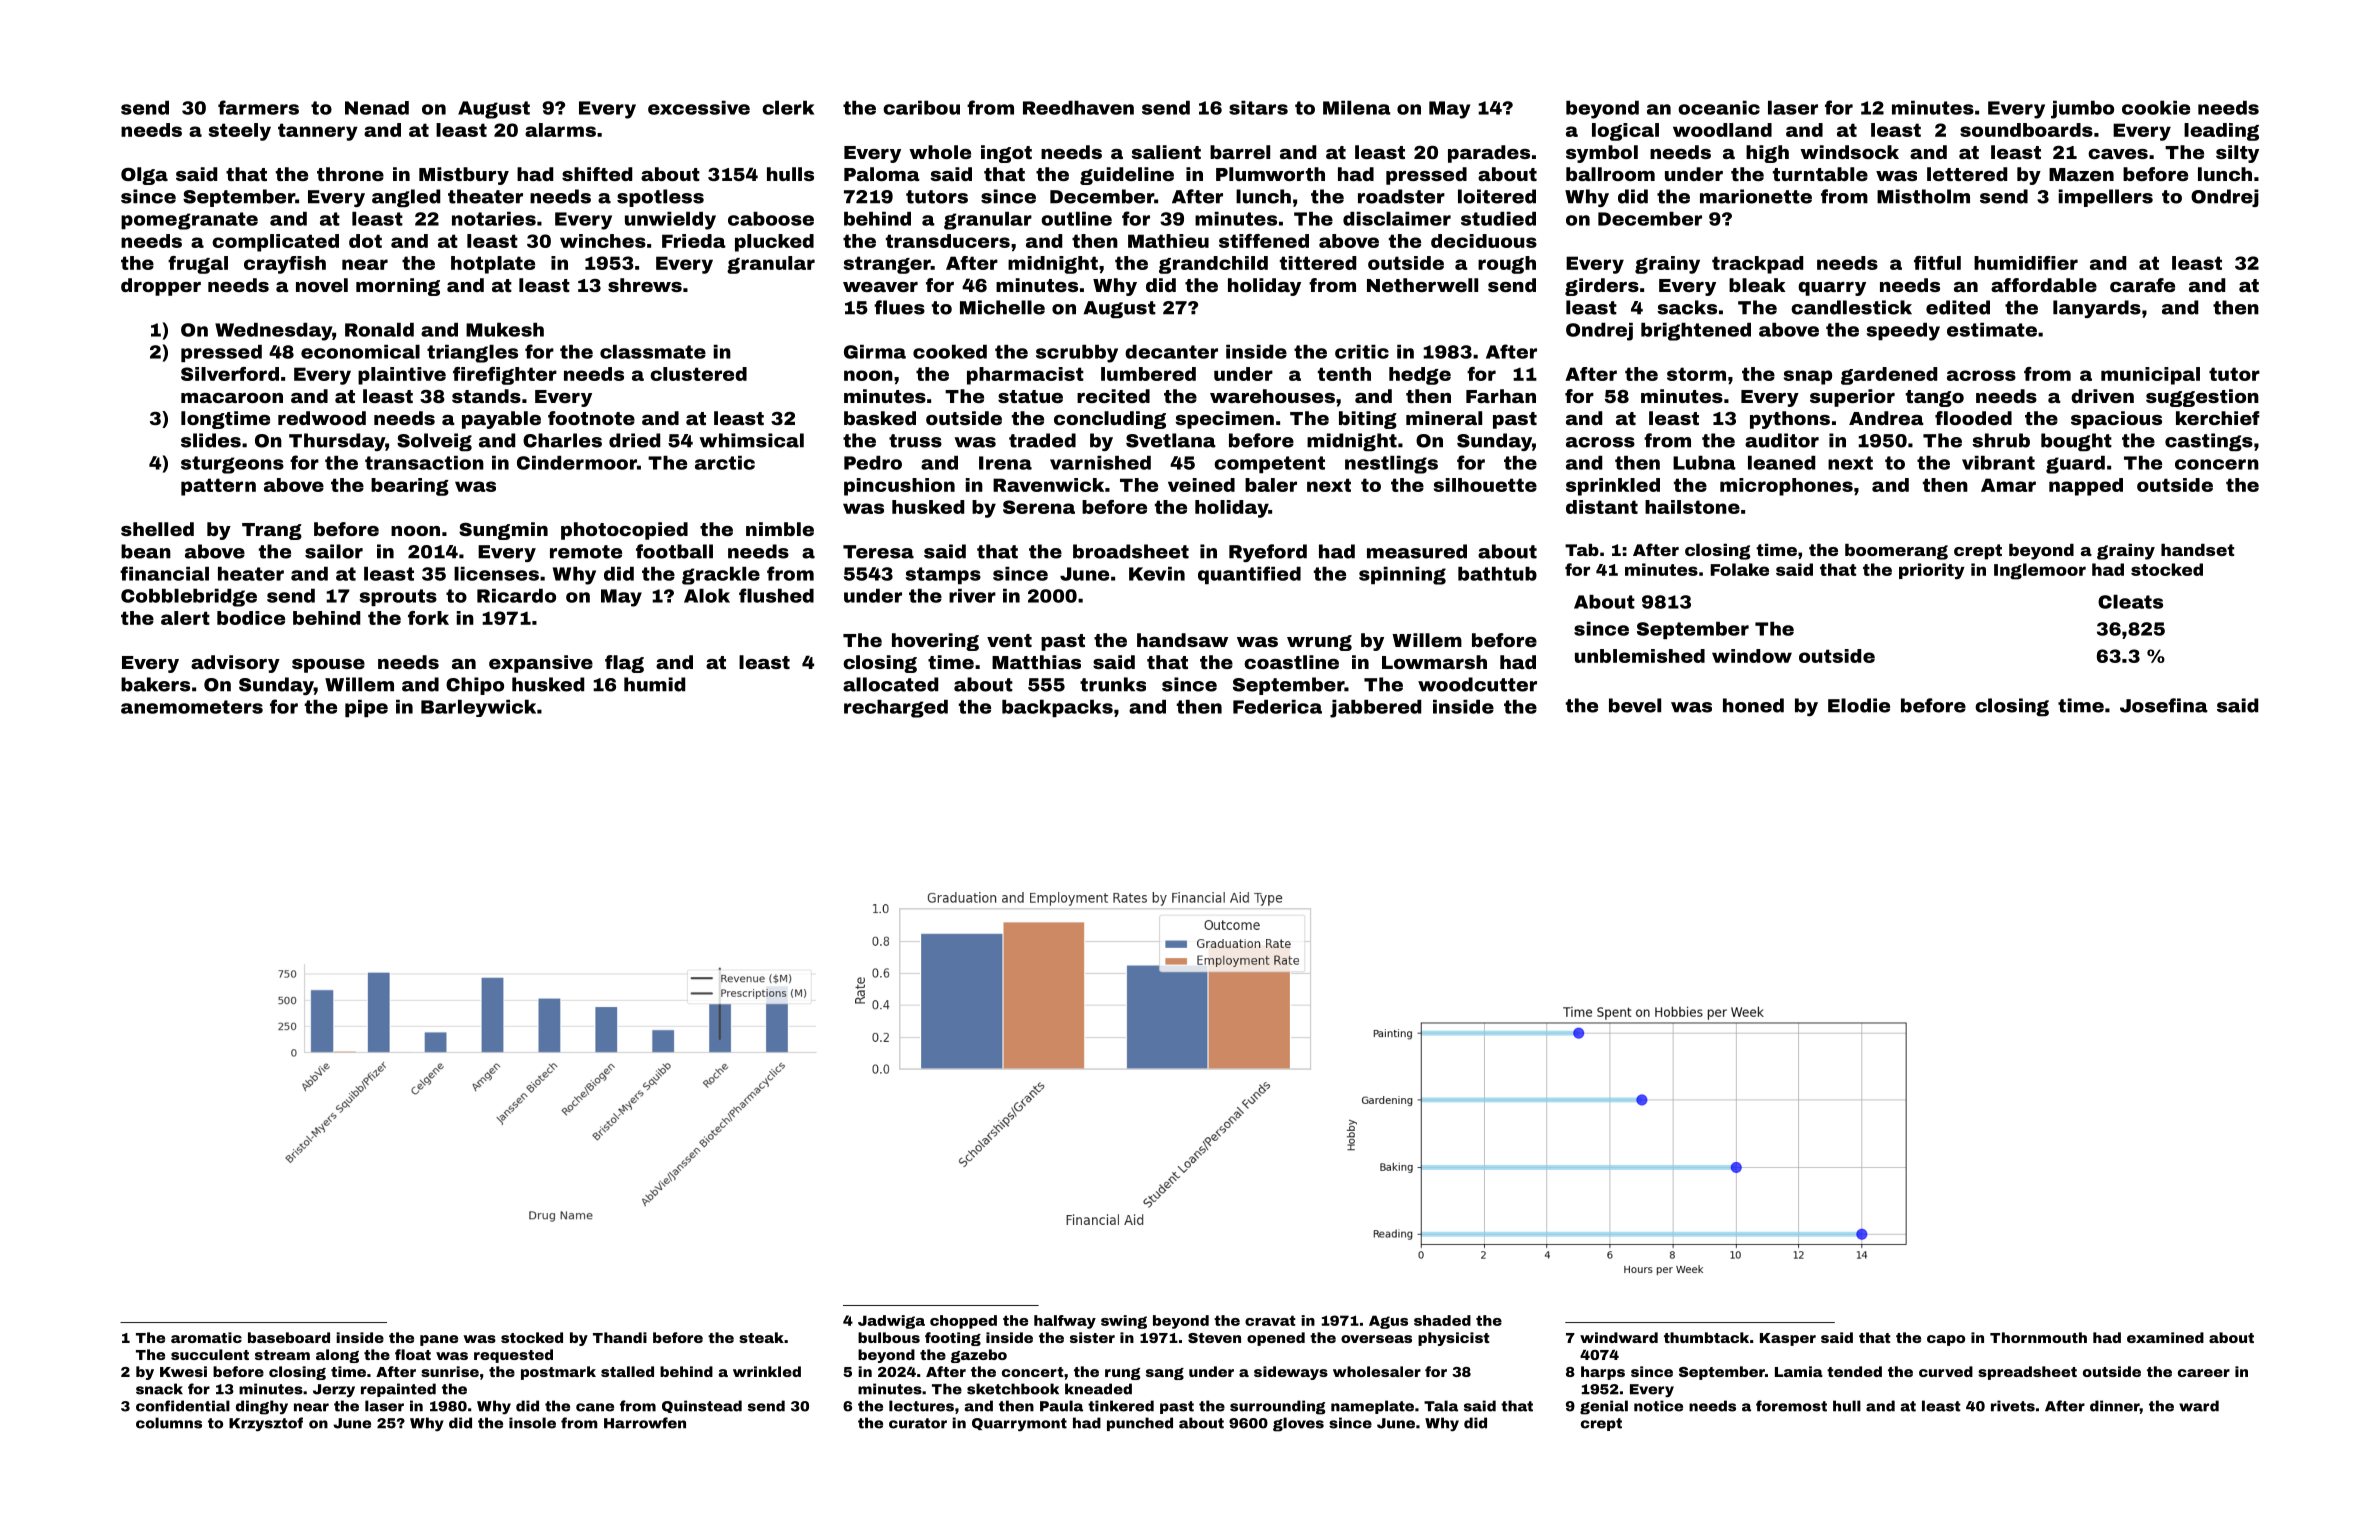  I want to click on pattern, so click(218, 487).
